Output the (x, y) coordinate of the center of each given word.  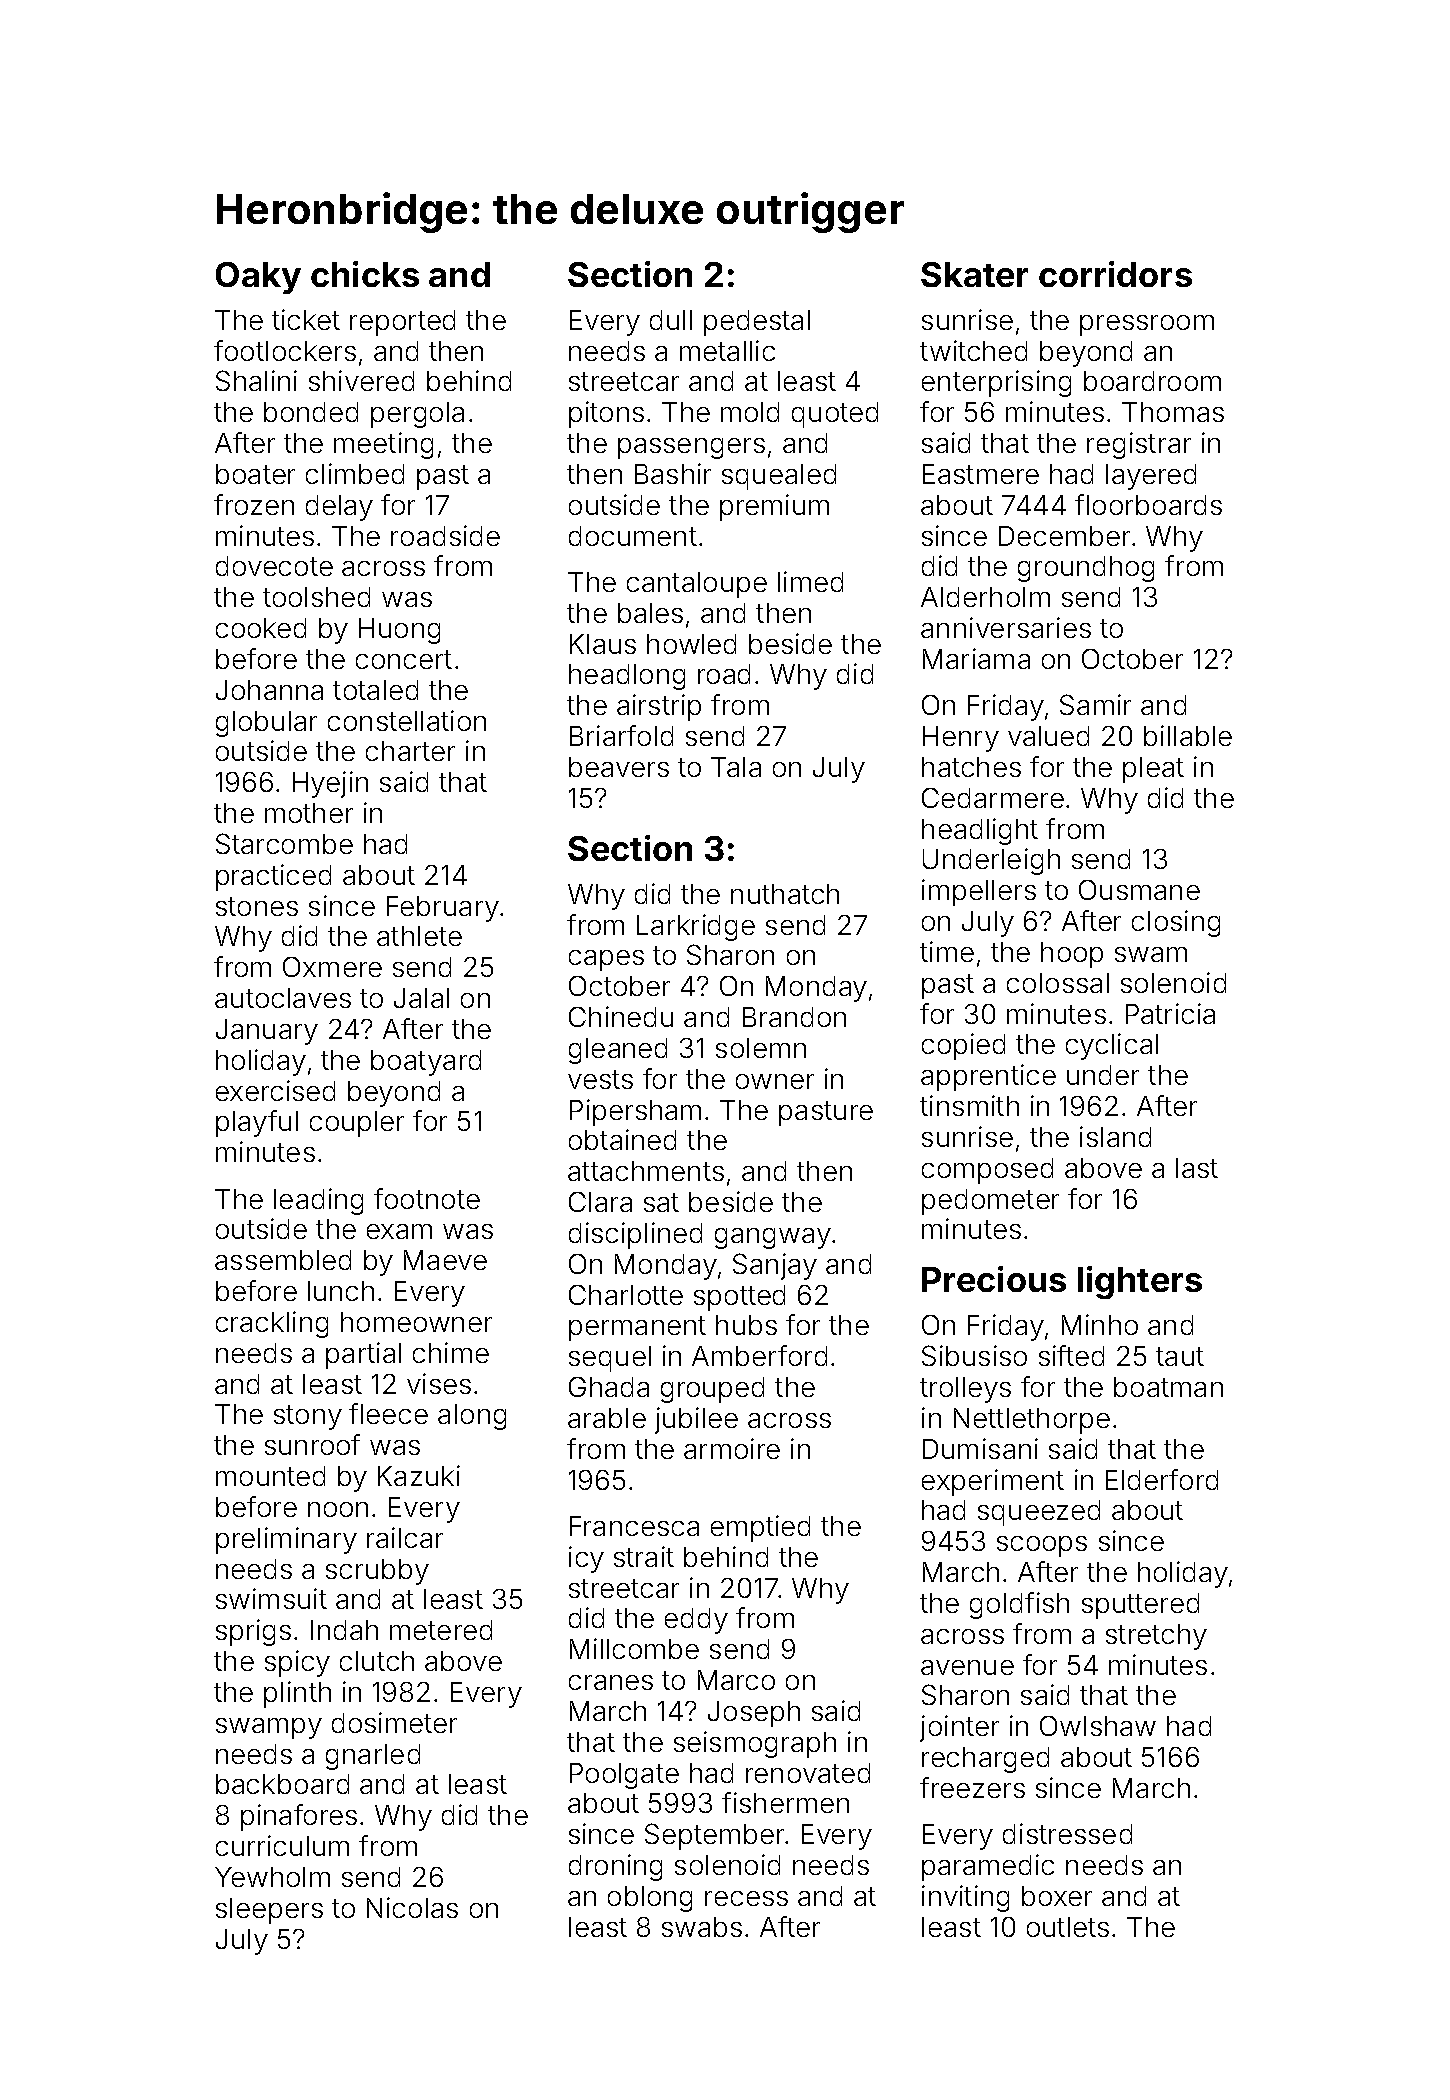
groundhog (1086, 569)
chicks (365, 274)
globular (266, 724)
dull (671, 320)
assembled (283, 1260)
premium (774, 507)
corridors (1115, 274)
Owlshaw (1098, 1726)
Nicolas (412, 1907)
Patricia (1170, 1013)
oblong (650, 1899)
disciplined (635, 1235)
